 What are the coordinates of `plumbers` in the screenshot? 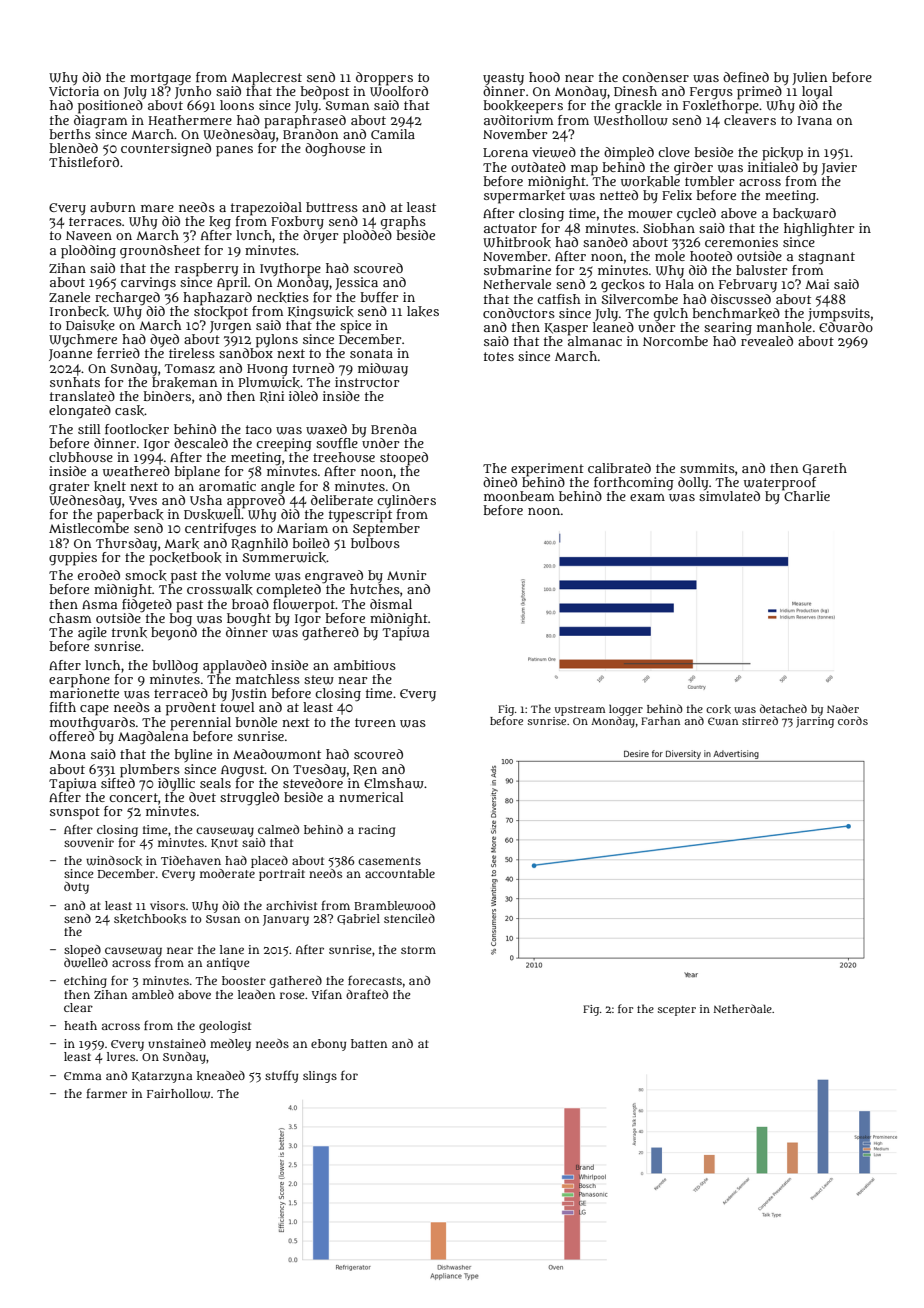 It's located at (150, 770).
